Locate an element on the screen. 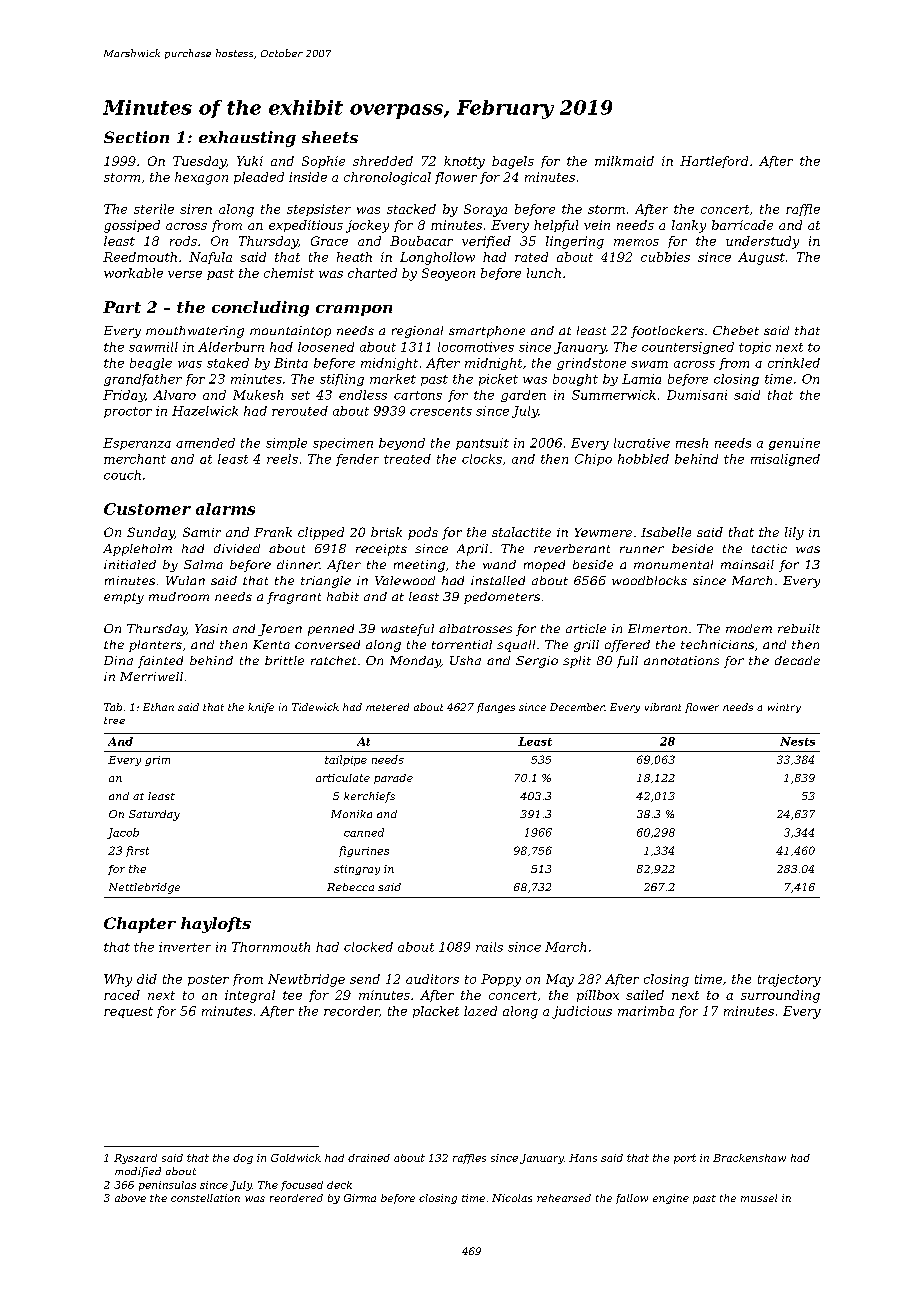  workable is located at coordinates (133, 273).
